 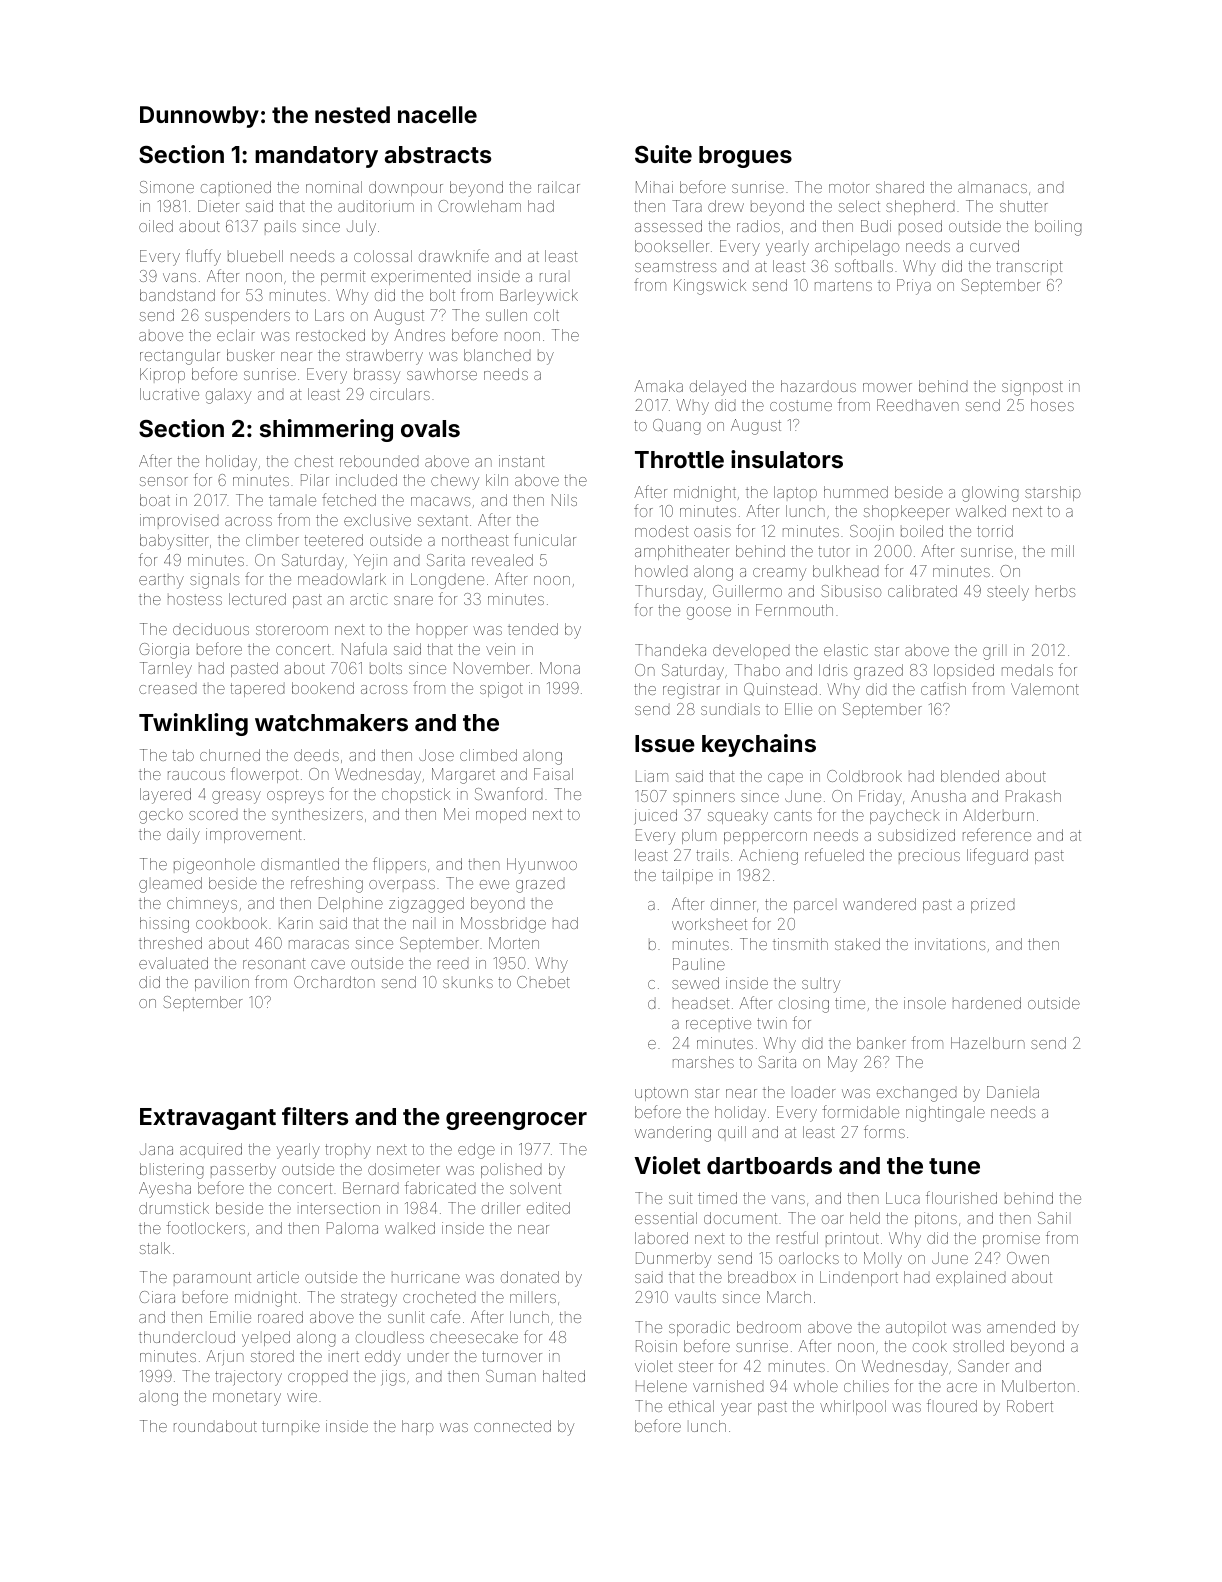 What do you see at coordinates (992, 188) in the image?
I see `almanacs` at bounding box center [992, 188].
